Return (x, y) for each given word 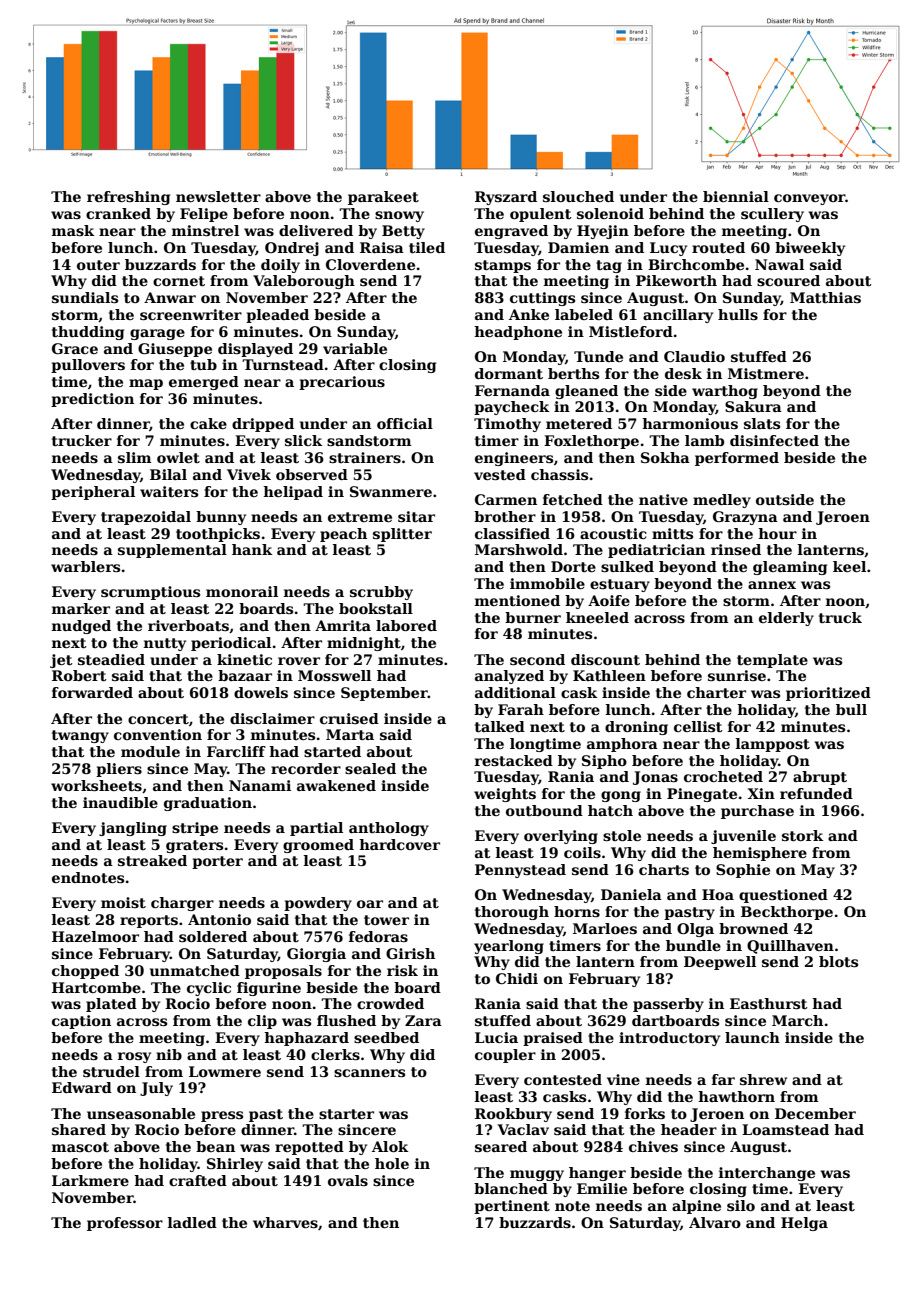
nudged (81, 627)
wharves (285, 1222)
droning (636, 728)
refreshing (128, 198)
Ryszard (506, 198)
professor (125, 1224)
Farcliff (236, 751)
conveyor (810, 199)
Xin (761, 793)
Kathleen (609, 675)
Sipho (604, 762)
